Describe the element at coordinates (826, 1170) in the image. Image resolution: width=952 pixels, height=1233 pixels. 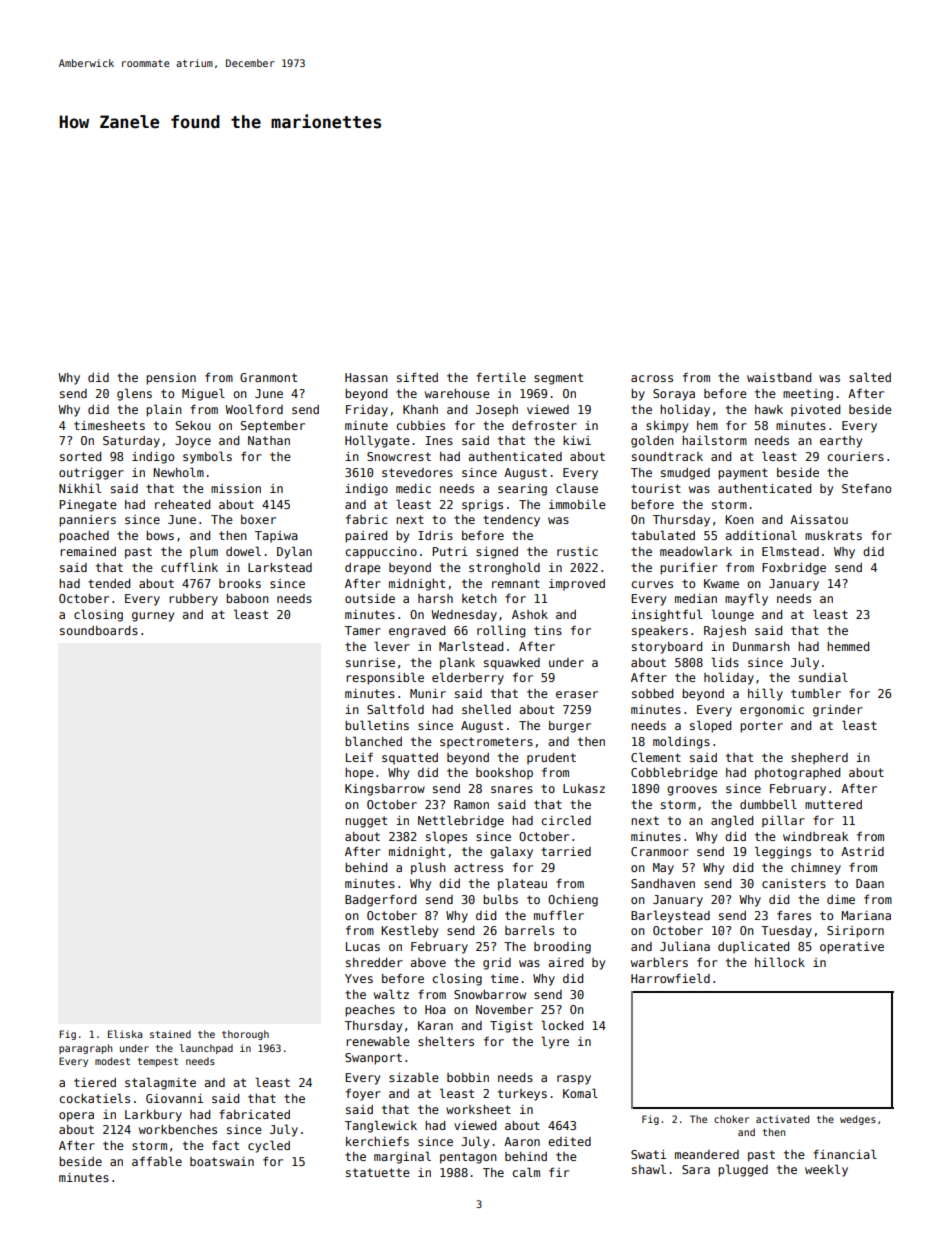
I see `weekly` at that location.
